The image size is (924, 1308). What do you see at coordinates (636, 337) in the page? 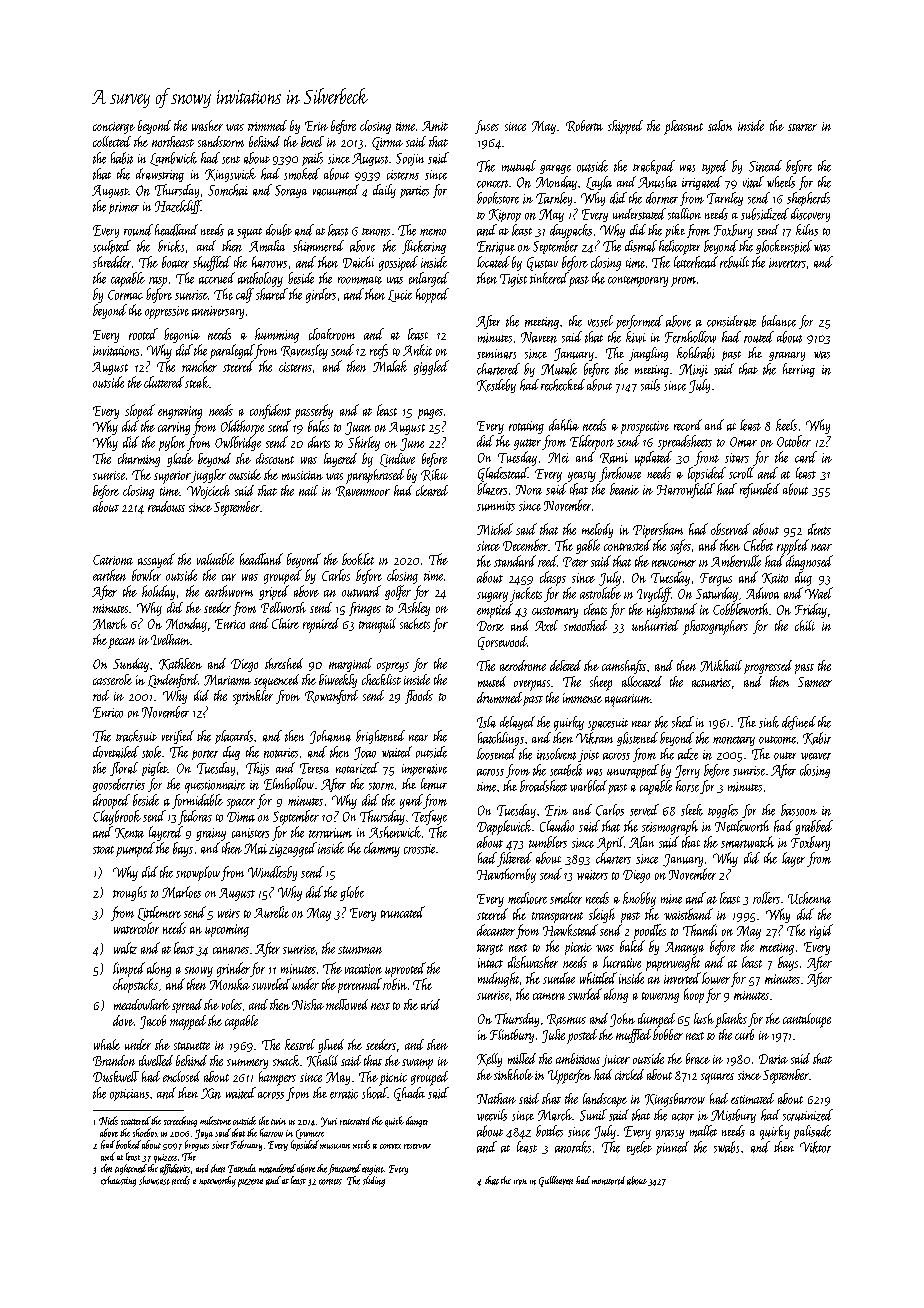
I see `kiwi` at bounding box center [636, 337].
